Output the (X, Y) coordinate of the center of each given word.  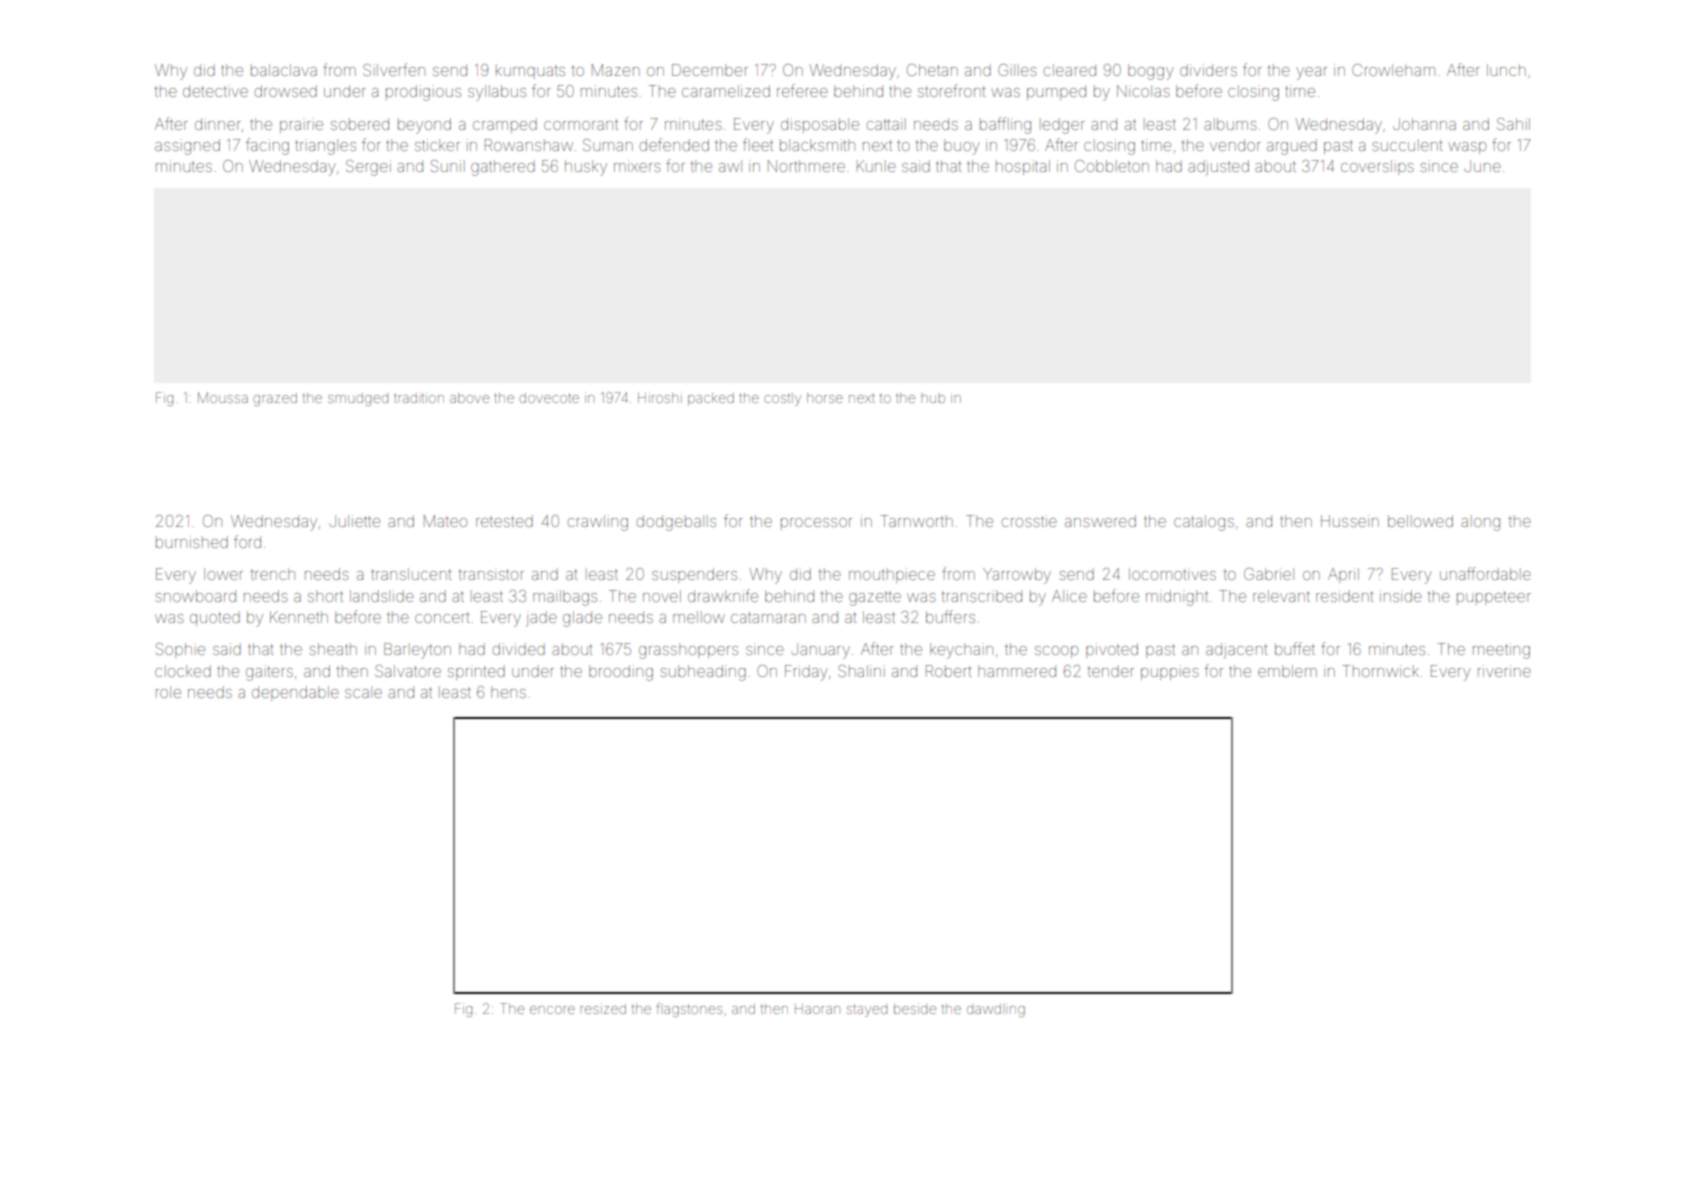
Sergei (368, 168)
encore (552, 1010)
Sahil (1513, 124)
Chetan (932, 70)
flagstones (689, 1010)
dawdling (996, 1010)
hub (933, 399)
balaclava (284, 70)
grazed (275, 399)
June (1483, 166)
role (168, 692)
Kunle (876, 166)
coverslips (1377, 167)
